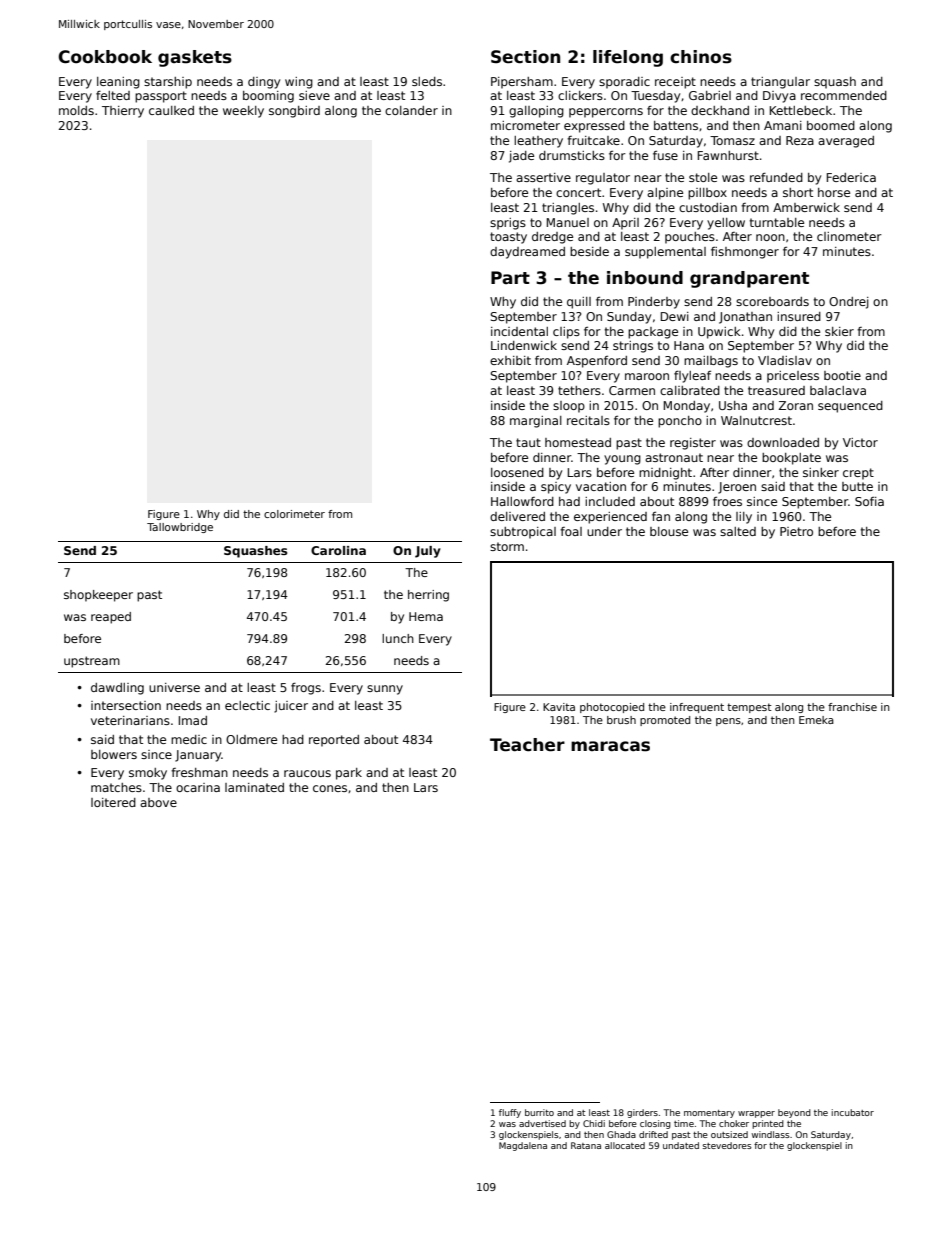  I want to click on sleds, so click(427, 81).
